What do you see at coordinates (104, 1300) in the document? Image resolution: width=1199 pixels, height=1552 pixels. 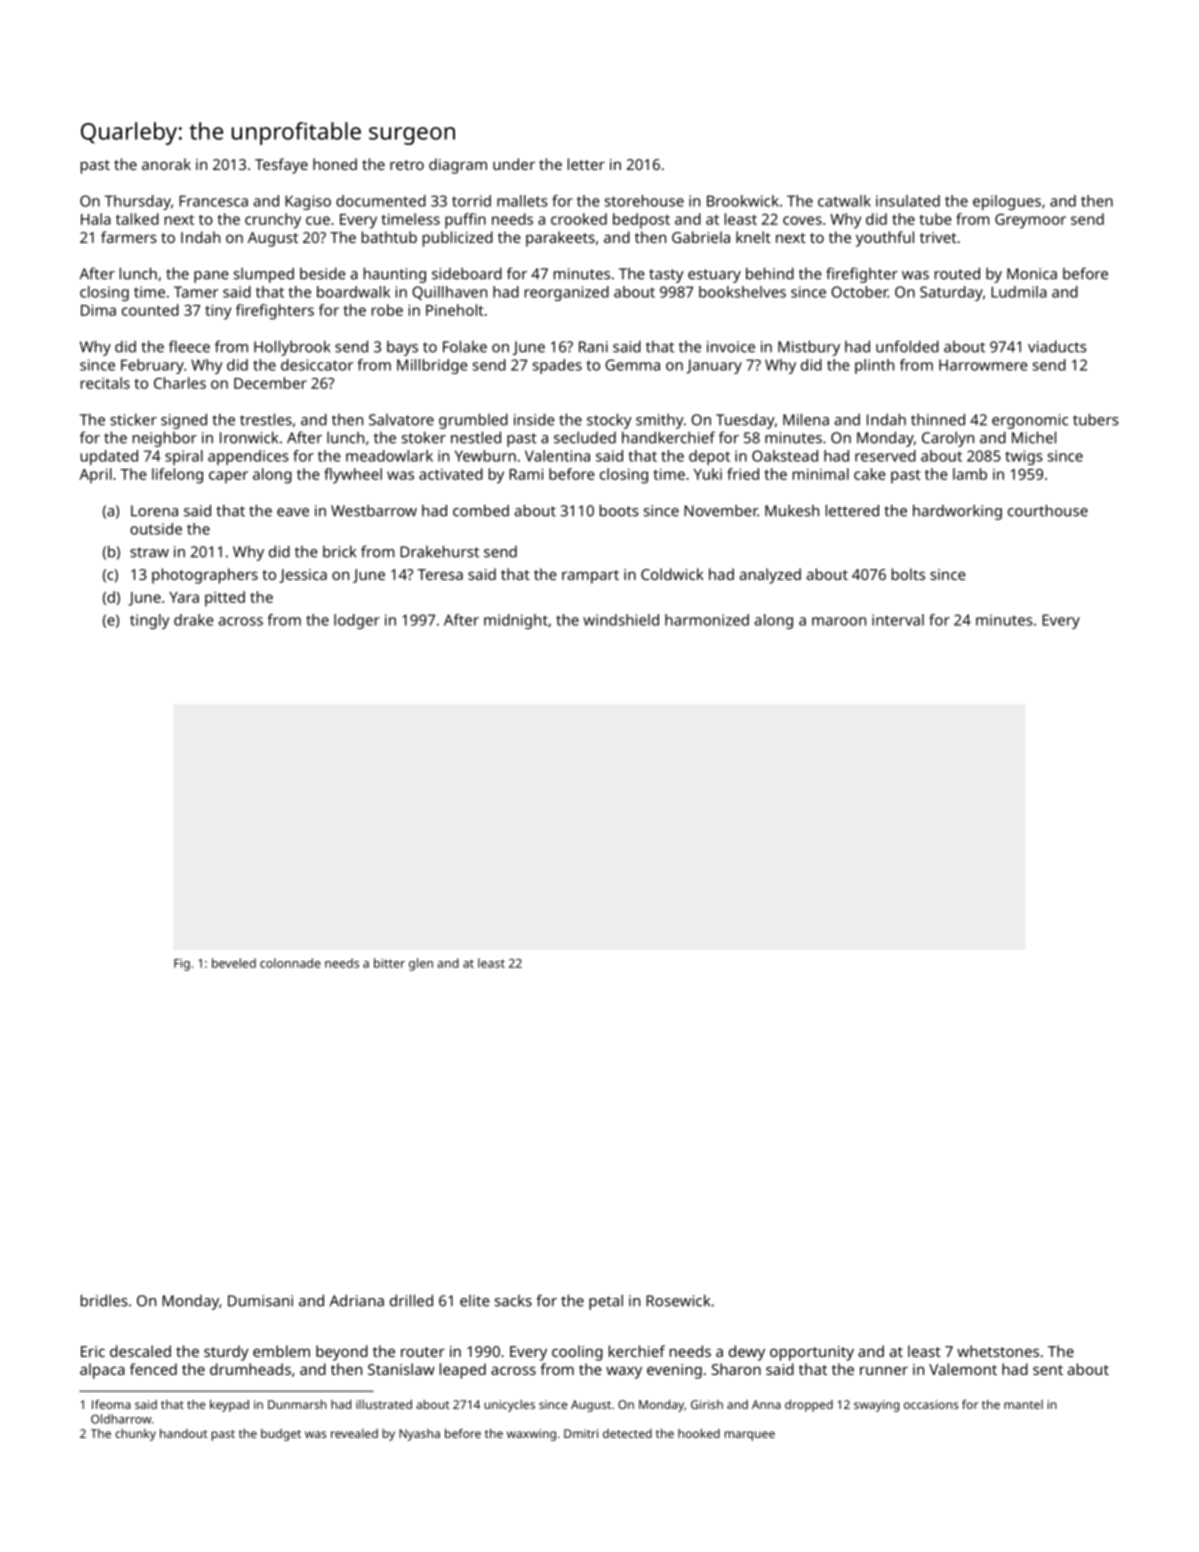 I see `bridles` at bounding box center [104, 1300].
